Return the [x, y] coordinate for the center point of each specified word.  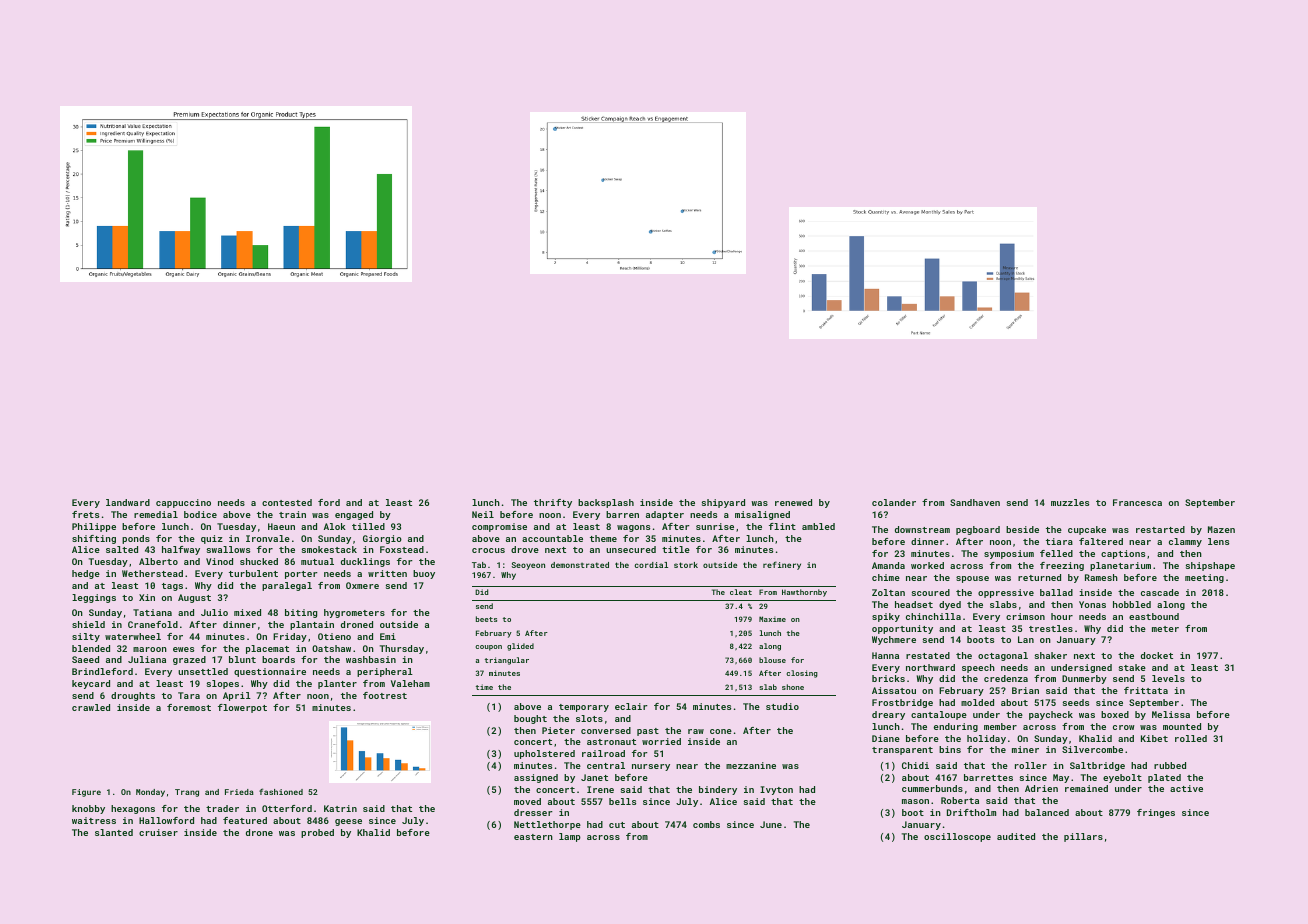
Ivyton [776, 790]
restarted [1160, 529]
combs [706, 824]
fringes [1156, 813]
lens [1218, 541]
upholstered [544, 754]
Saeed [85, 659]
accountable [552, 538]
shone [793, 687]
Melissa [1171, 714]
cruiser [158, 832]
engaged [354, 515]
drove [525, 549]
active [1186, 788]
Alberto [158, 561]
